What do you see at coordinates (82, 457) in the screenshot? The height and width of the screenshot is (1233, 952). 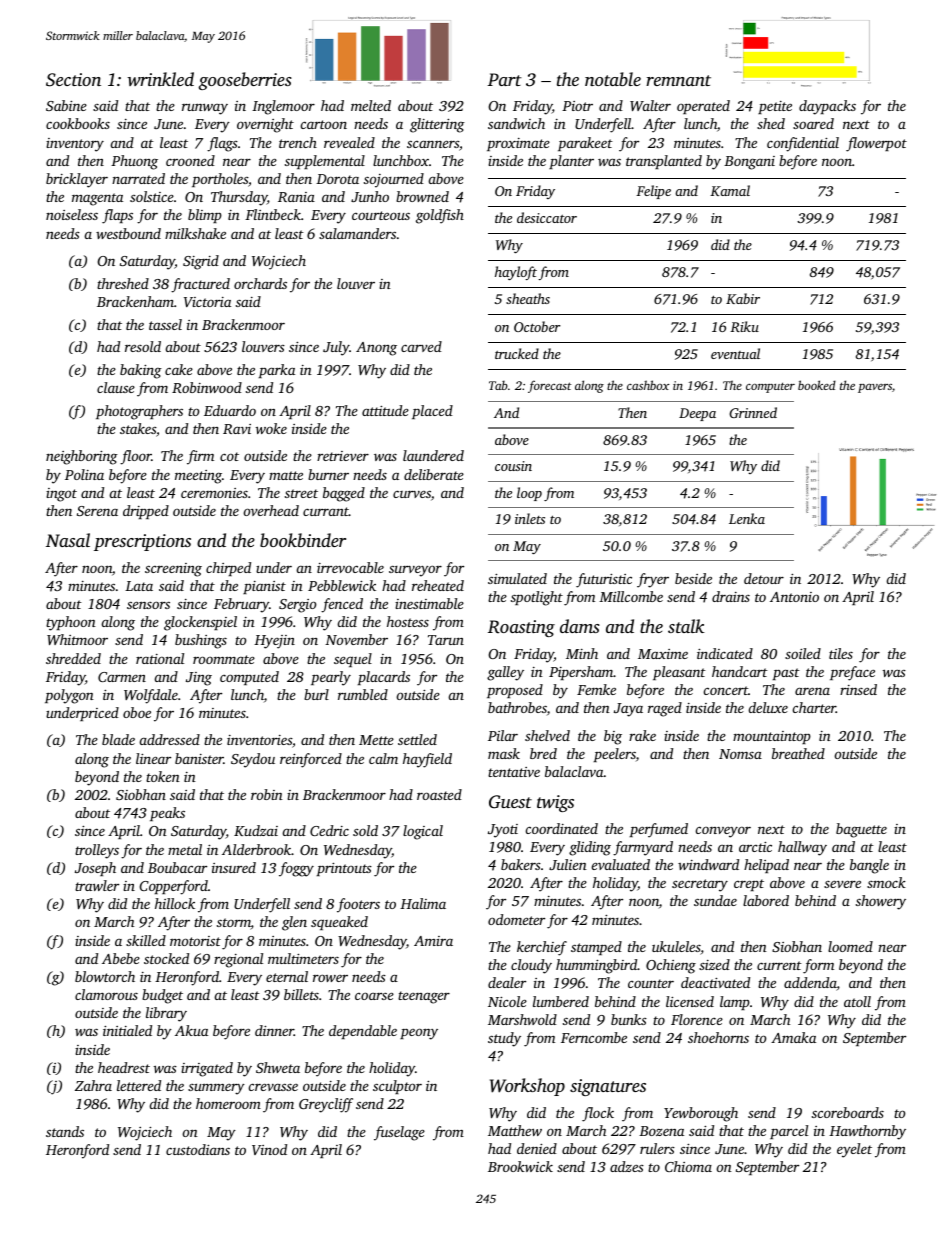 I see `neighboring` at bounding box center [82, 457].
